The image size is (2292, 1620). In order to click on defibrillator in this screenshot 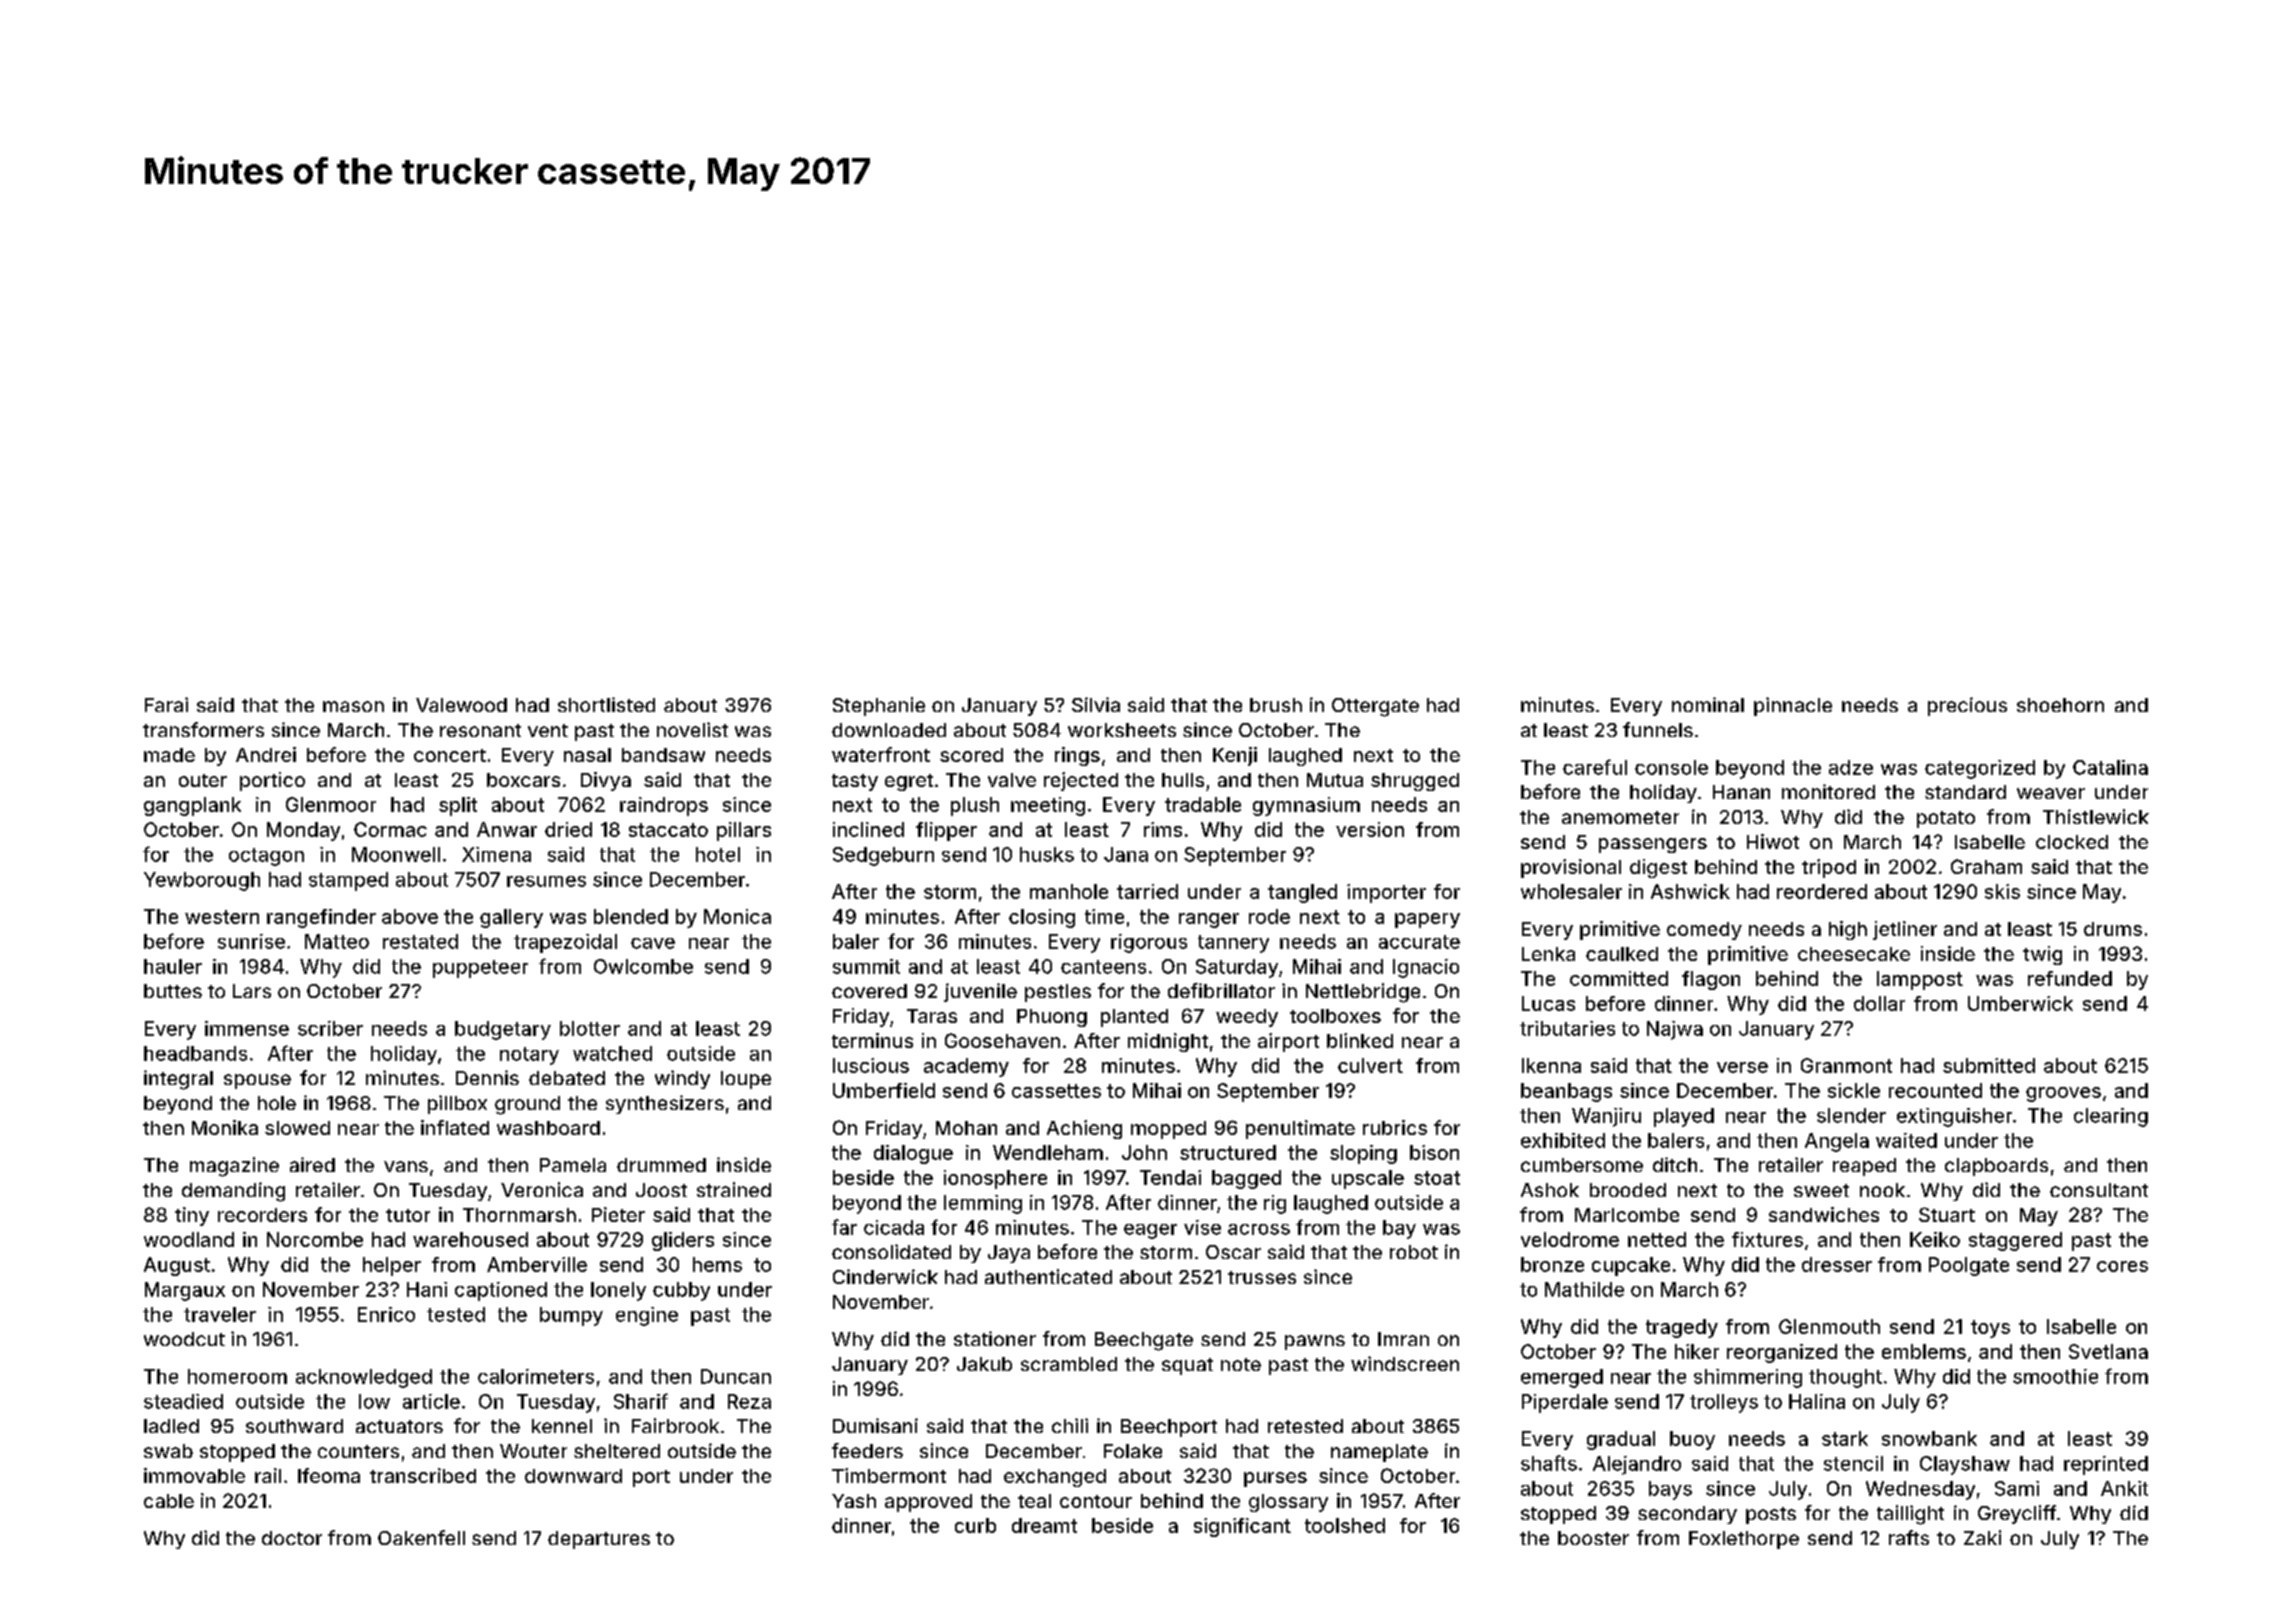, I will do `click(1221, 990)`.
